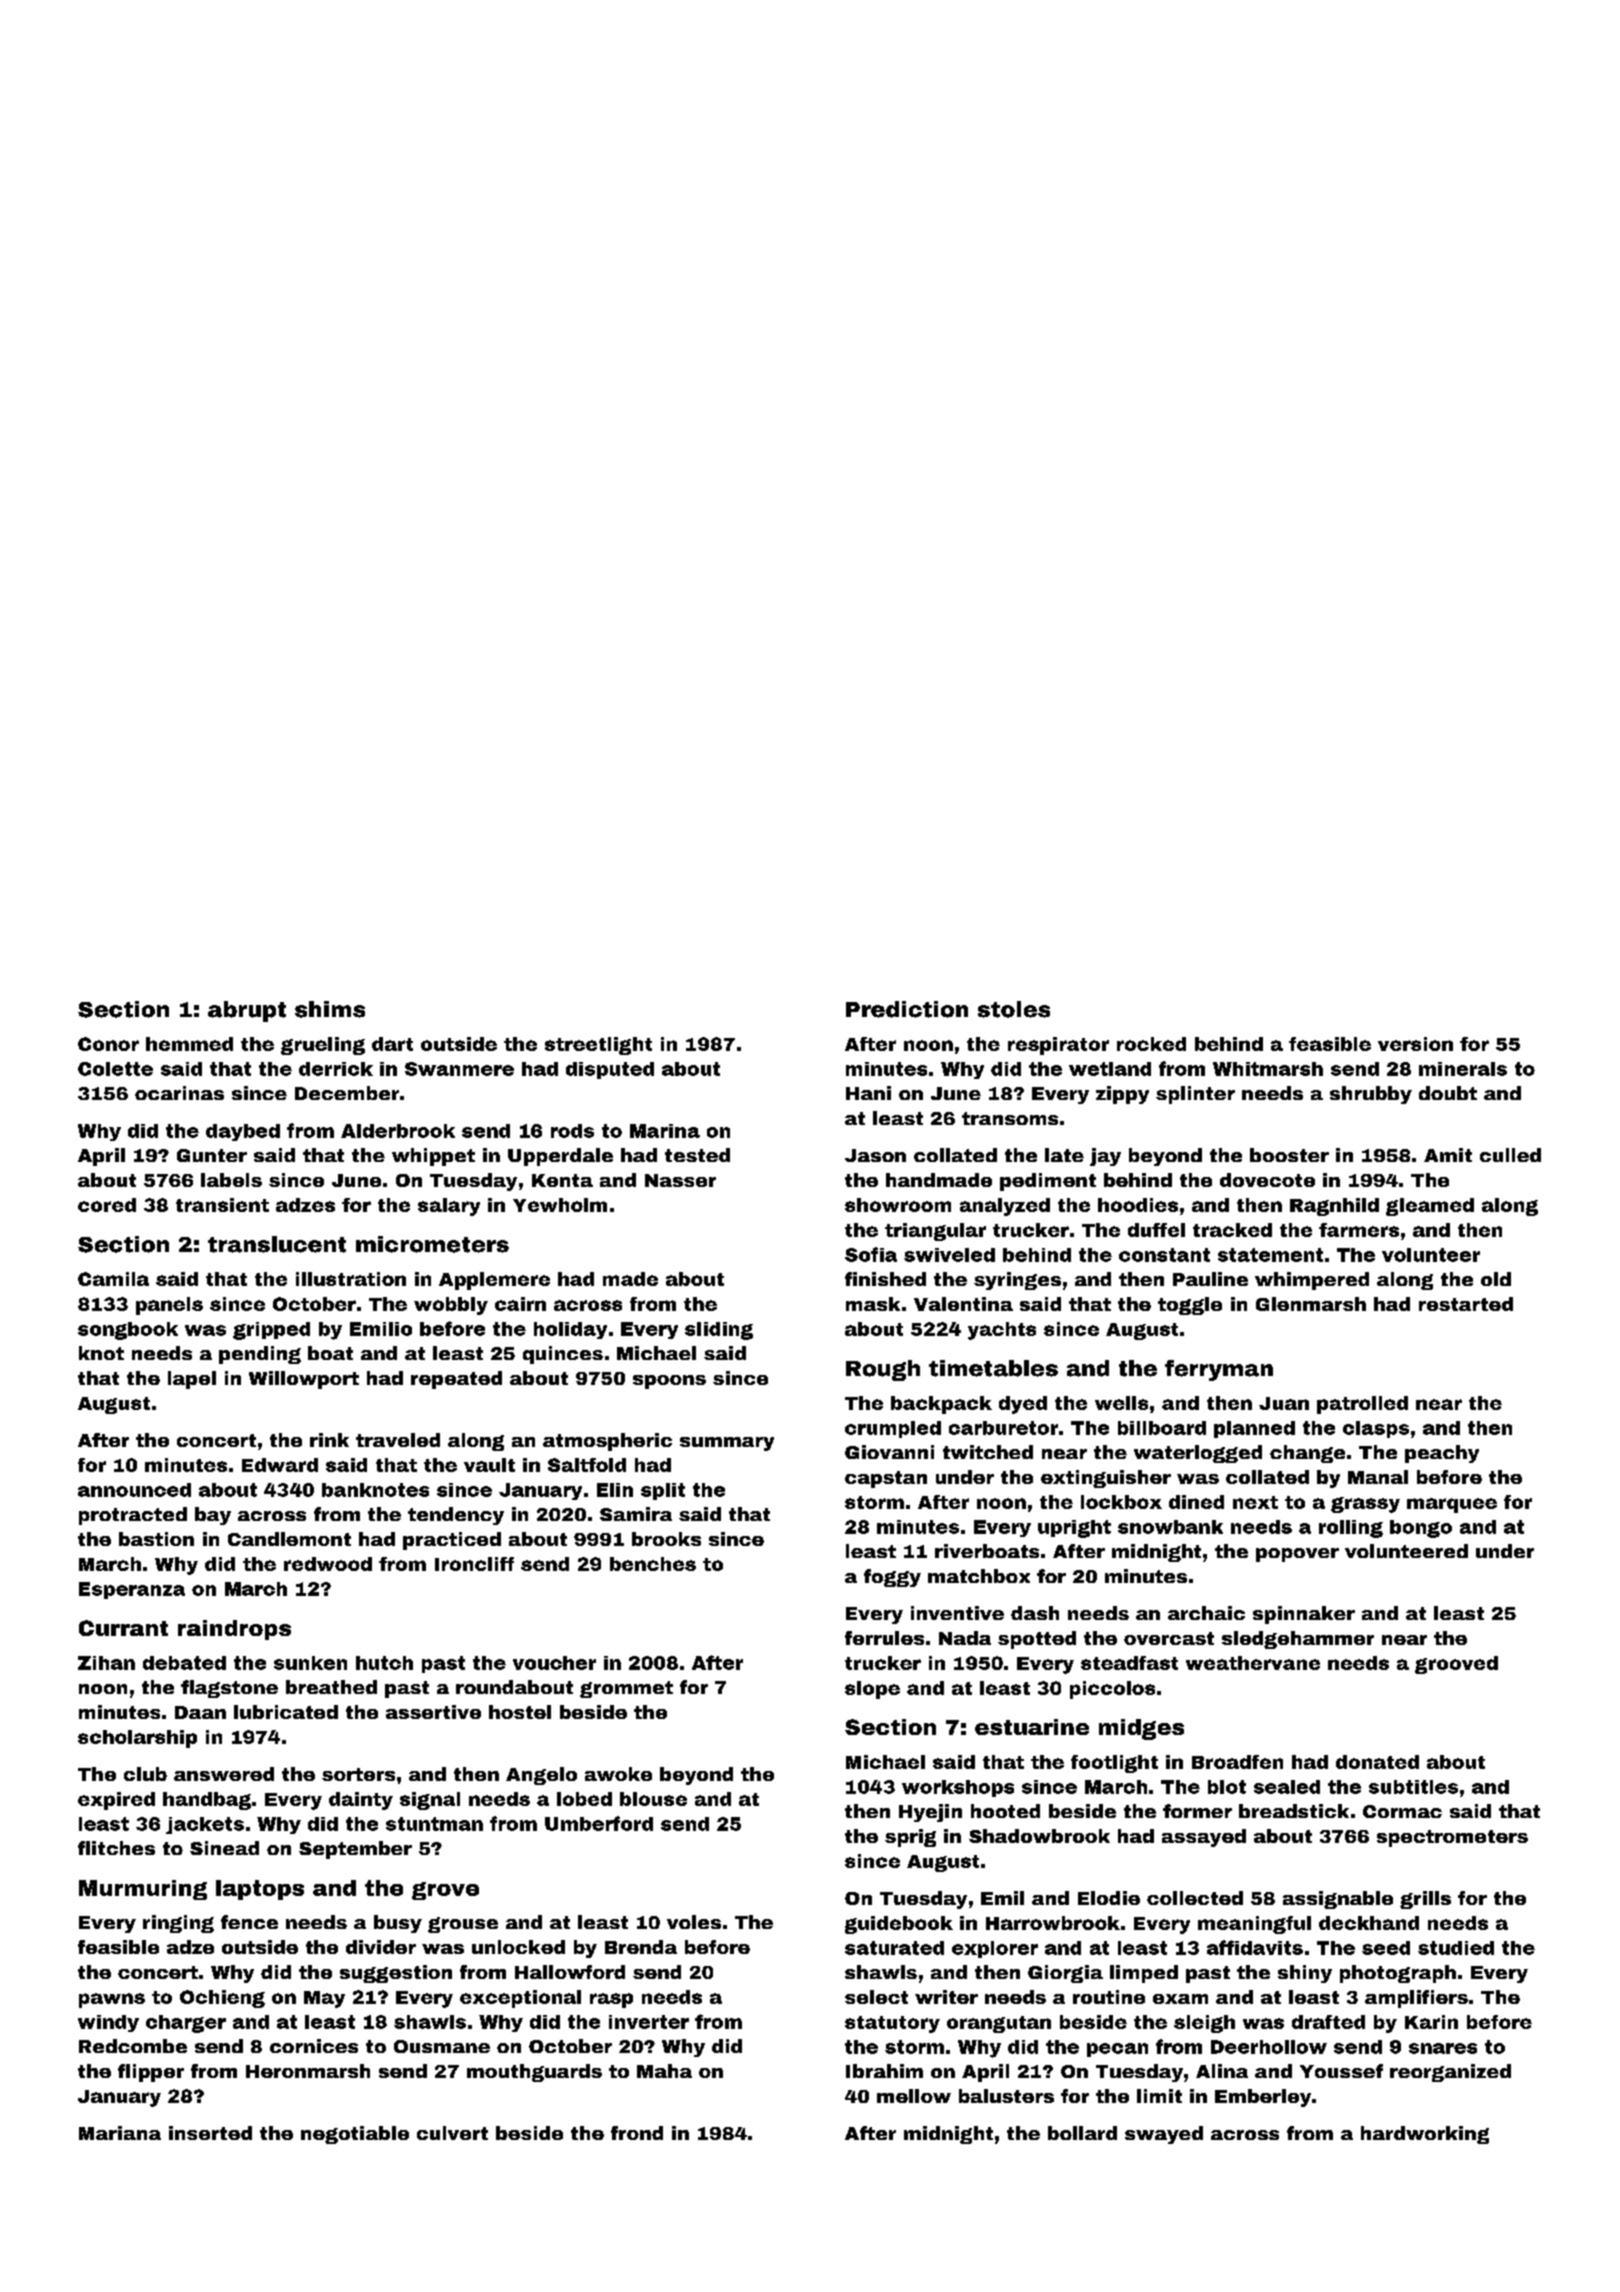  Describe the element at coordinates (1448, 1155) in the image. I see `Amit` at that location.
